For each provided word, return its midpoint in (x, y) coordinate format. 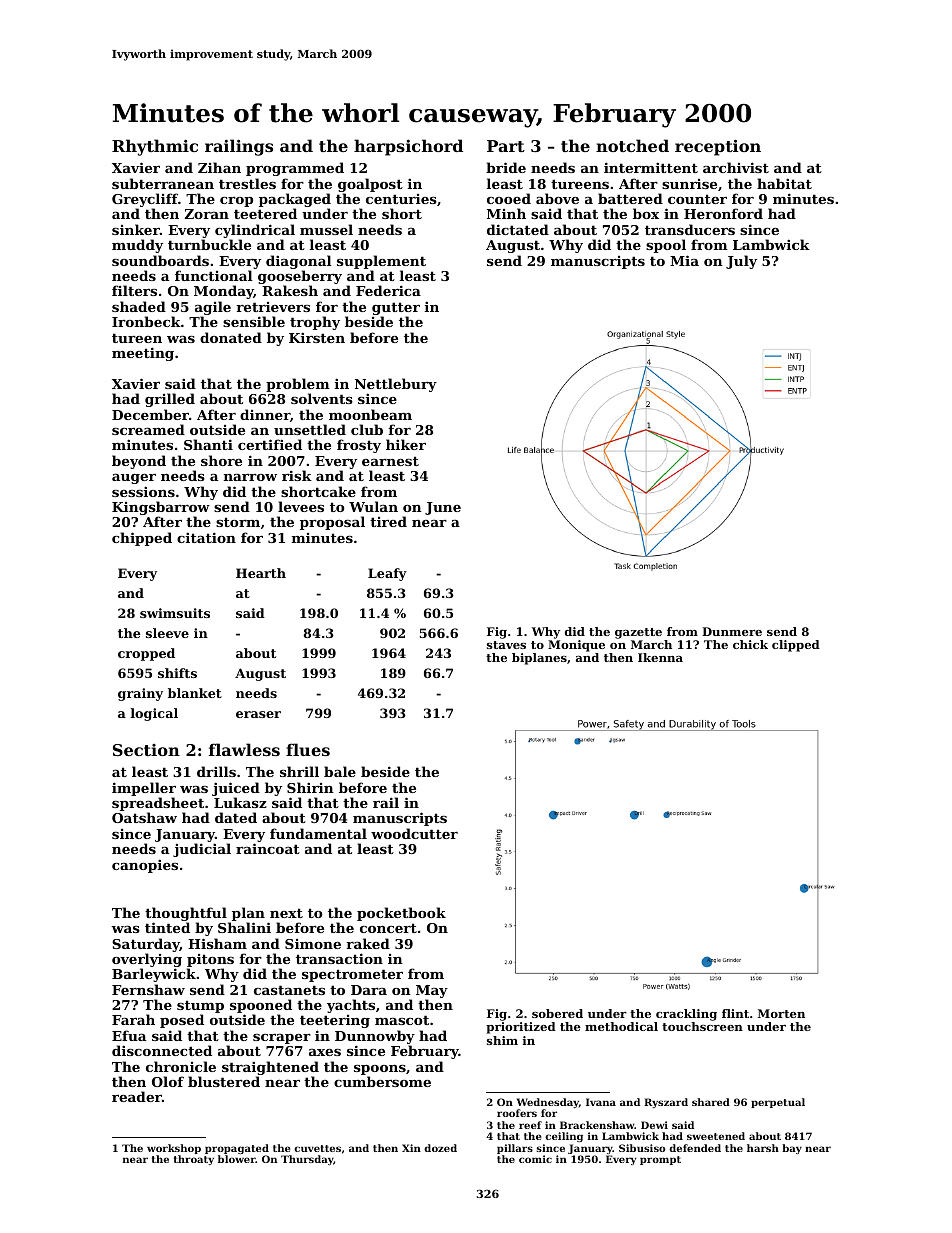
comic (535, 1159)
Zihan (219, 167)
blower (237, 1159)
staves (506, 645)
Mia (684, 260)
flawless (244, 749)
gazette (638, 633)
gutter (396, 308)
